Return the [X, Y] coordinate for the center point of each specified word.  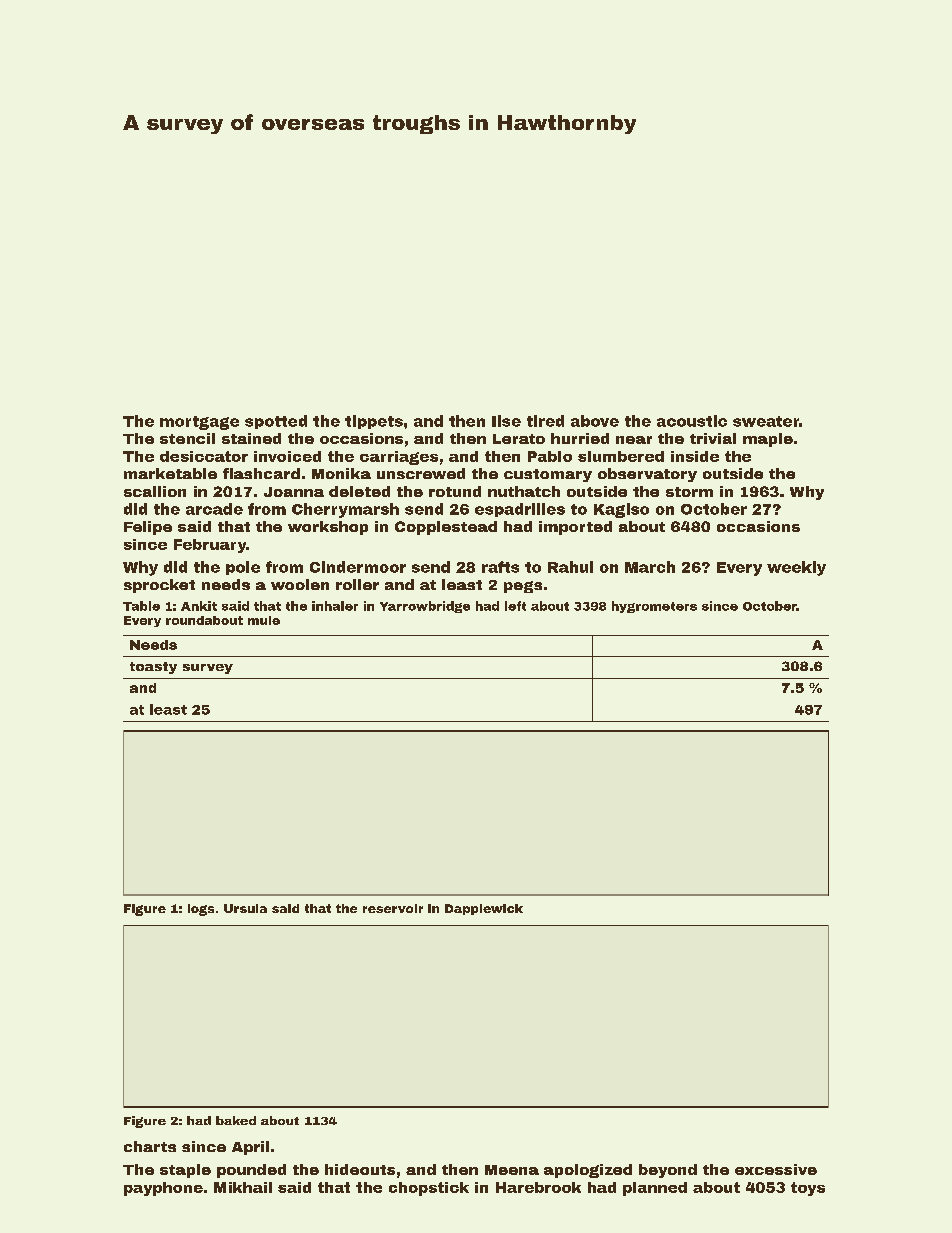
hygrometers [654, 607]
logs [201, 910]
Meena [512, 1170]
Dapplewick [484, 909]
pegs [523, 587]
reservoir [393, 908]
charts [150, 1146]
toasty [153, 668]
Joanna [294, 492]
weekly [796, 568]
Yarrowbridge [425, 607]
